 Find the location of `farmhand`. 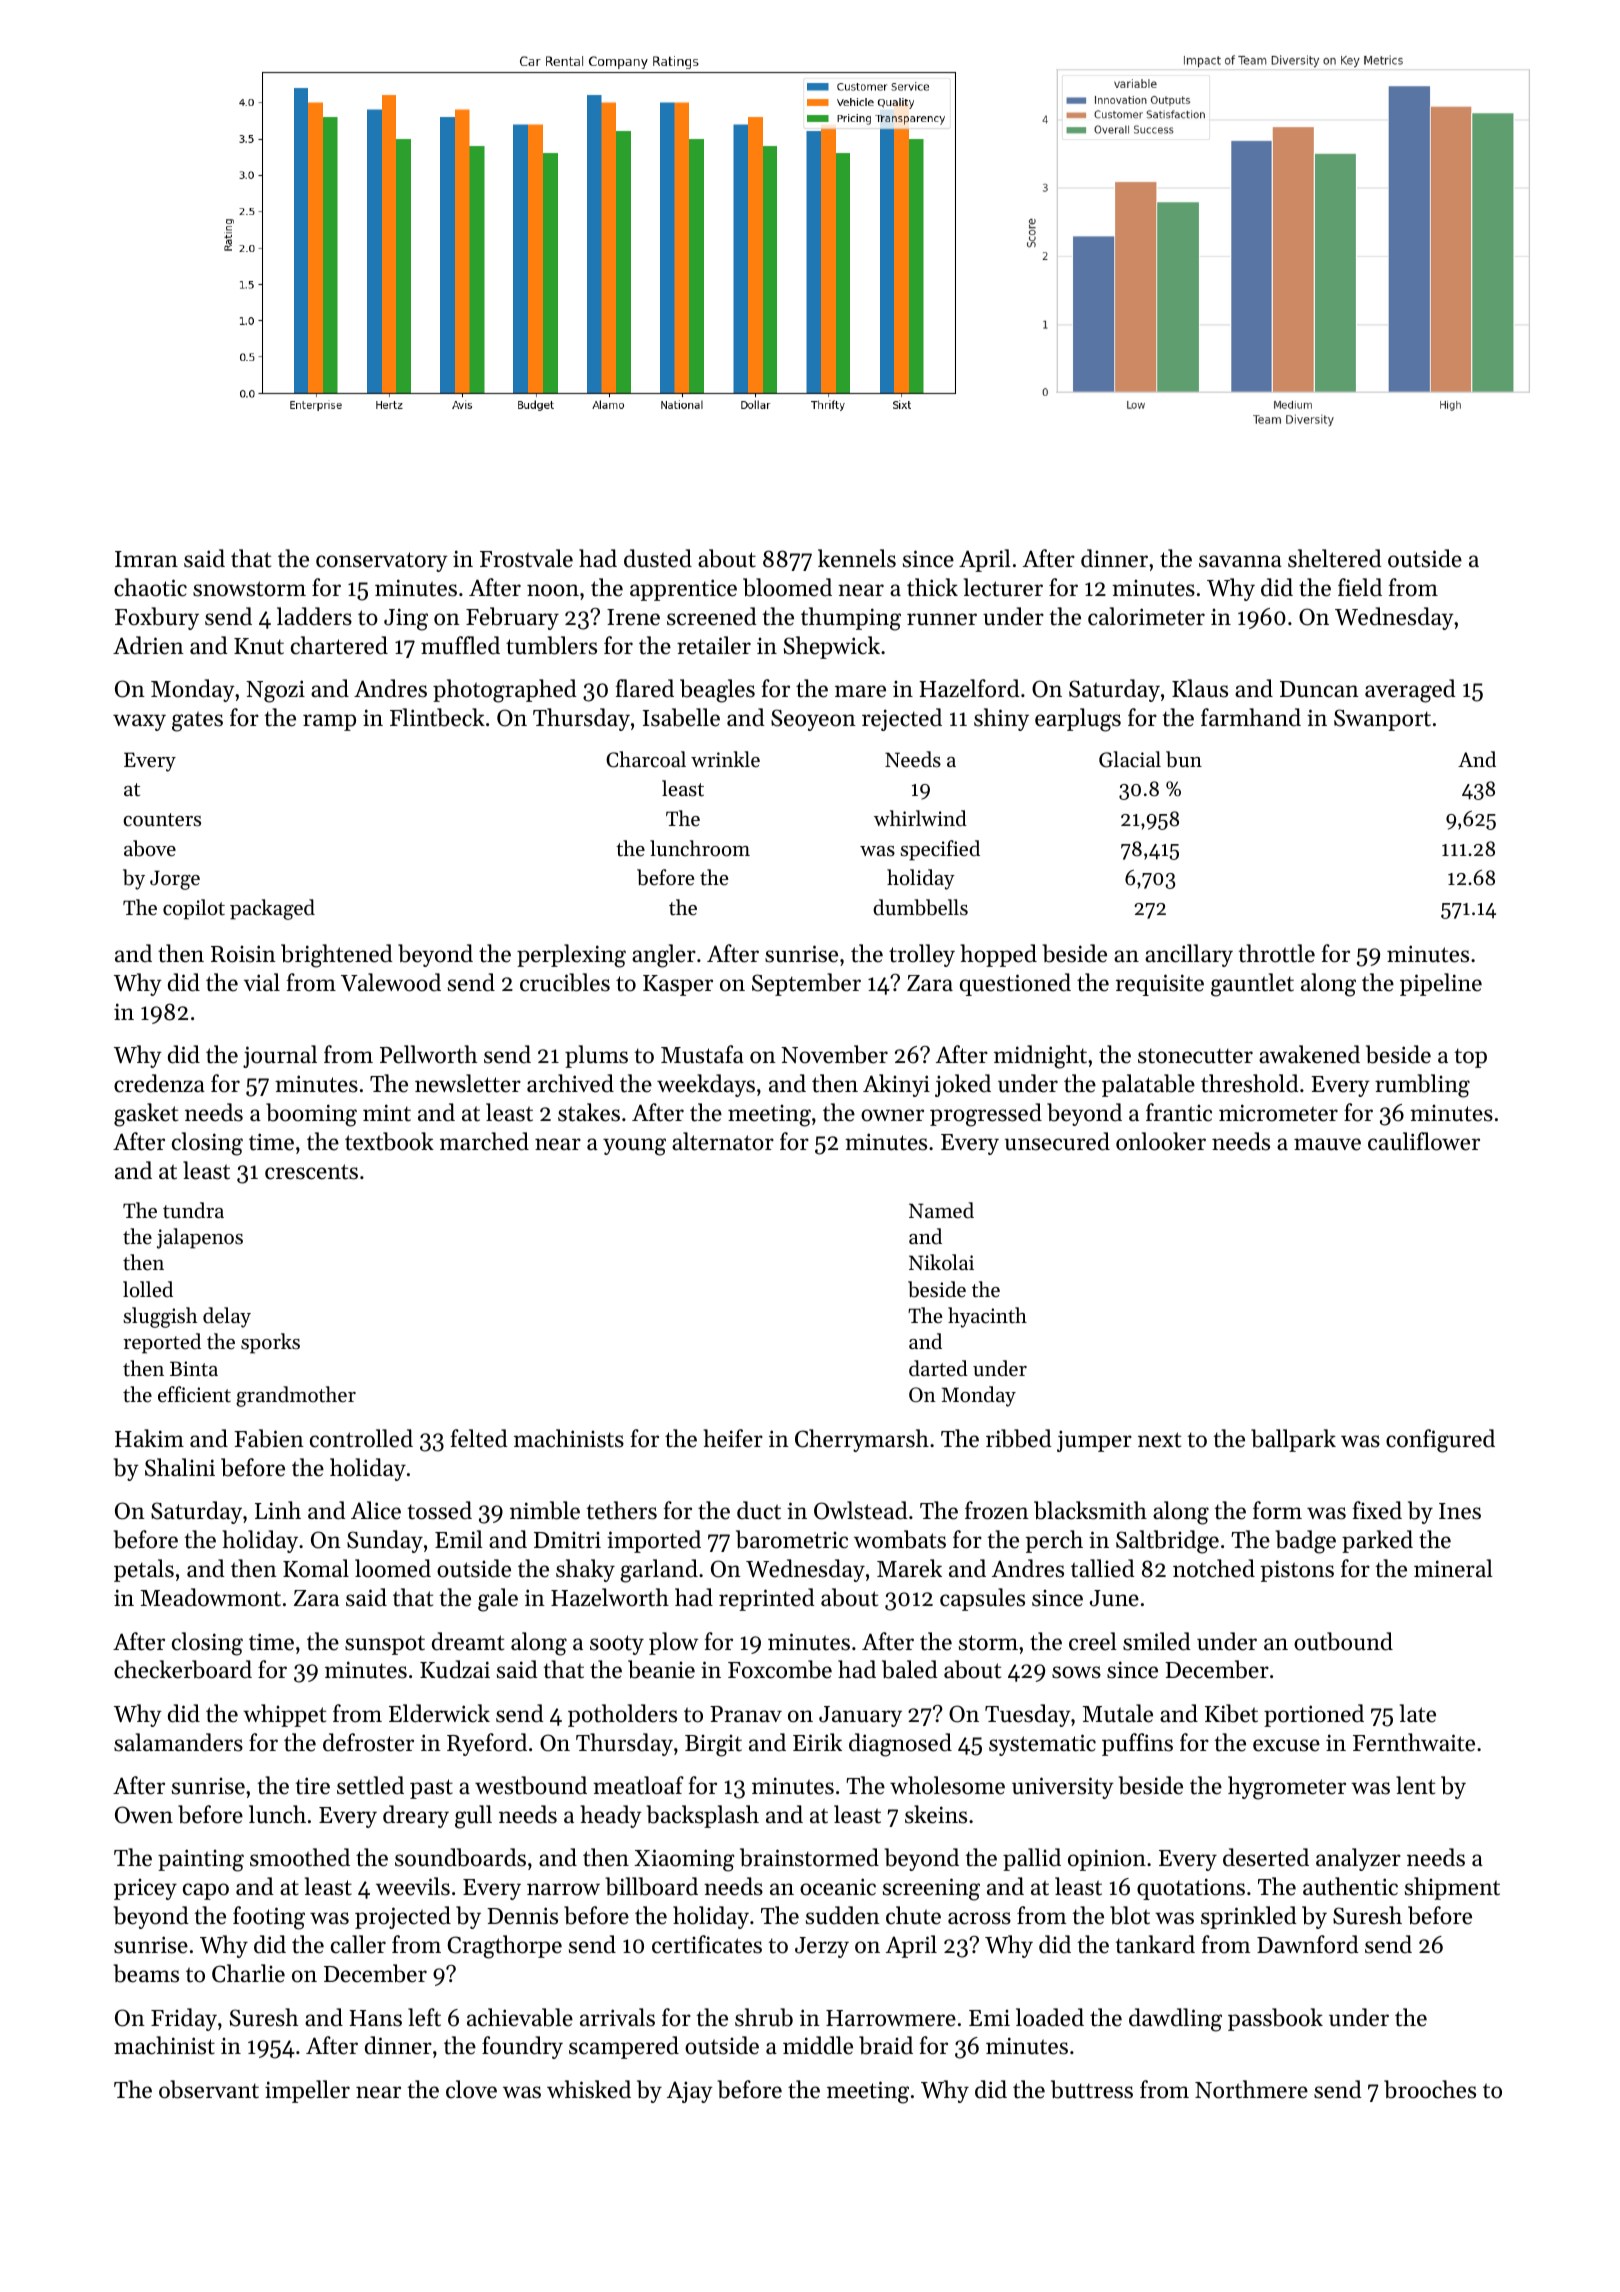

farmhand is located at coordinates (1251, 717).
